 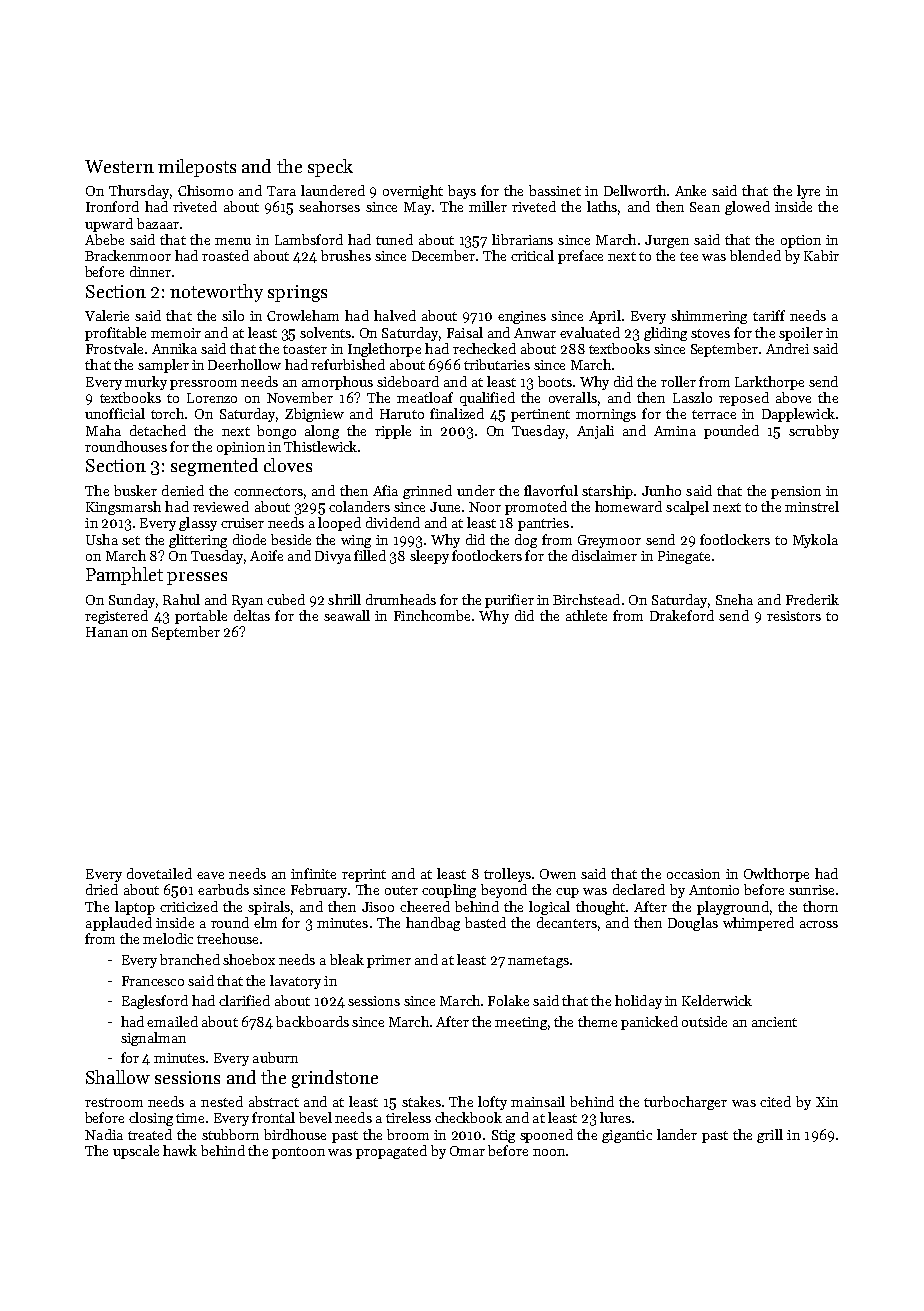 I want to click on Omar, so click(x=467, y=1151).
